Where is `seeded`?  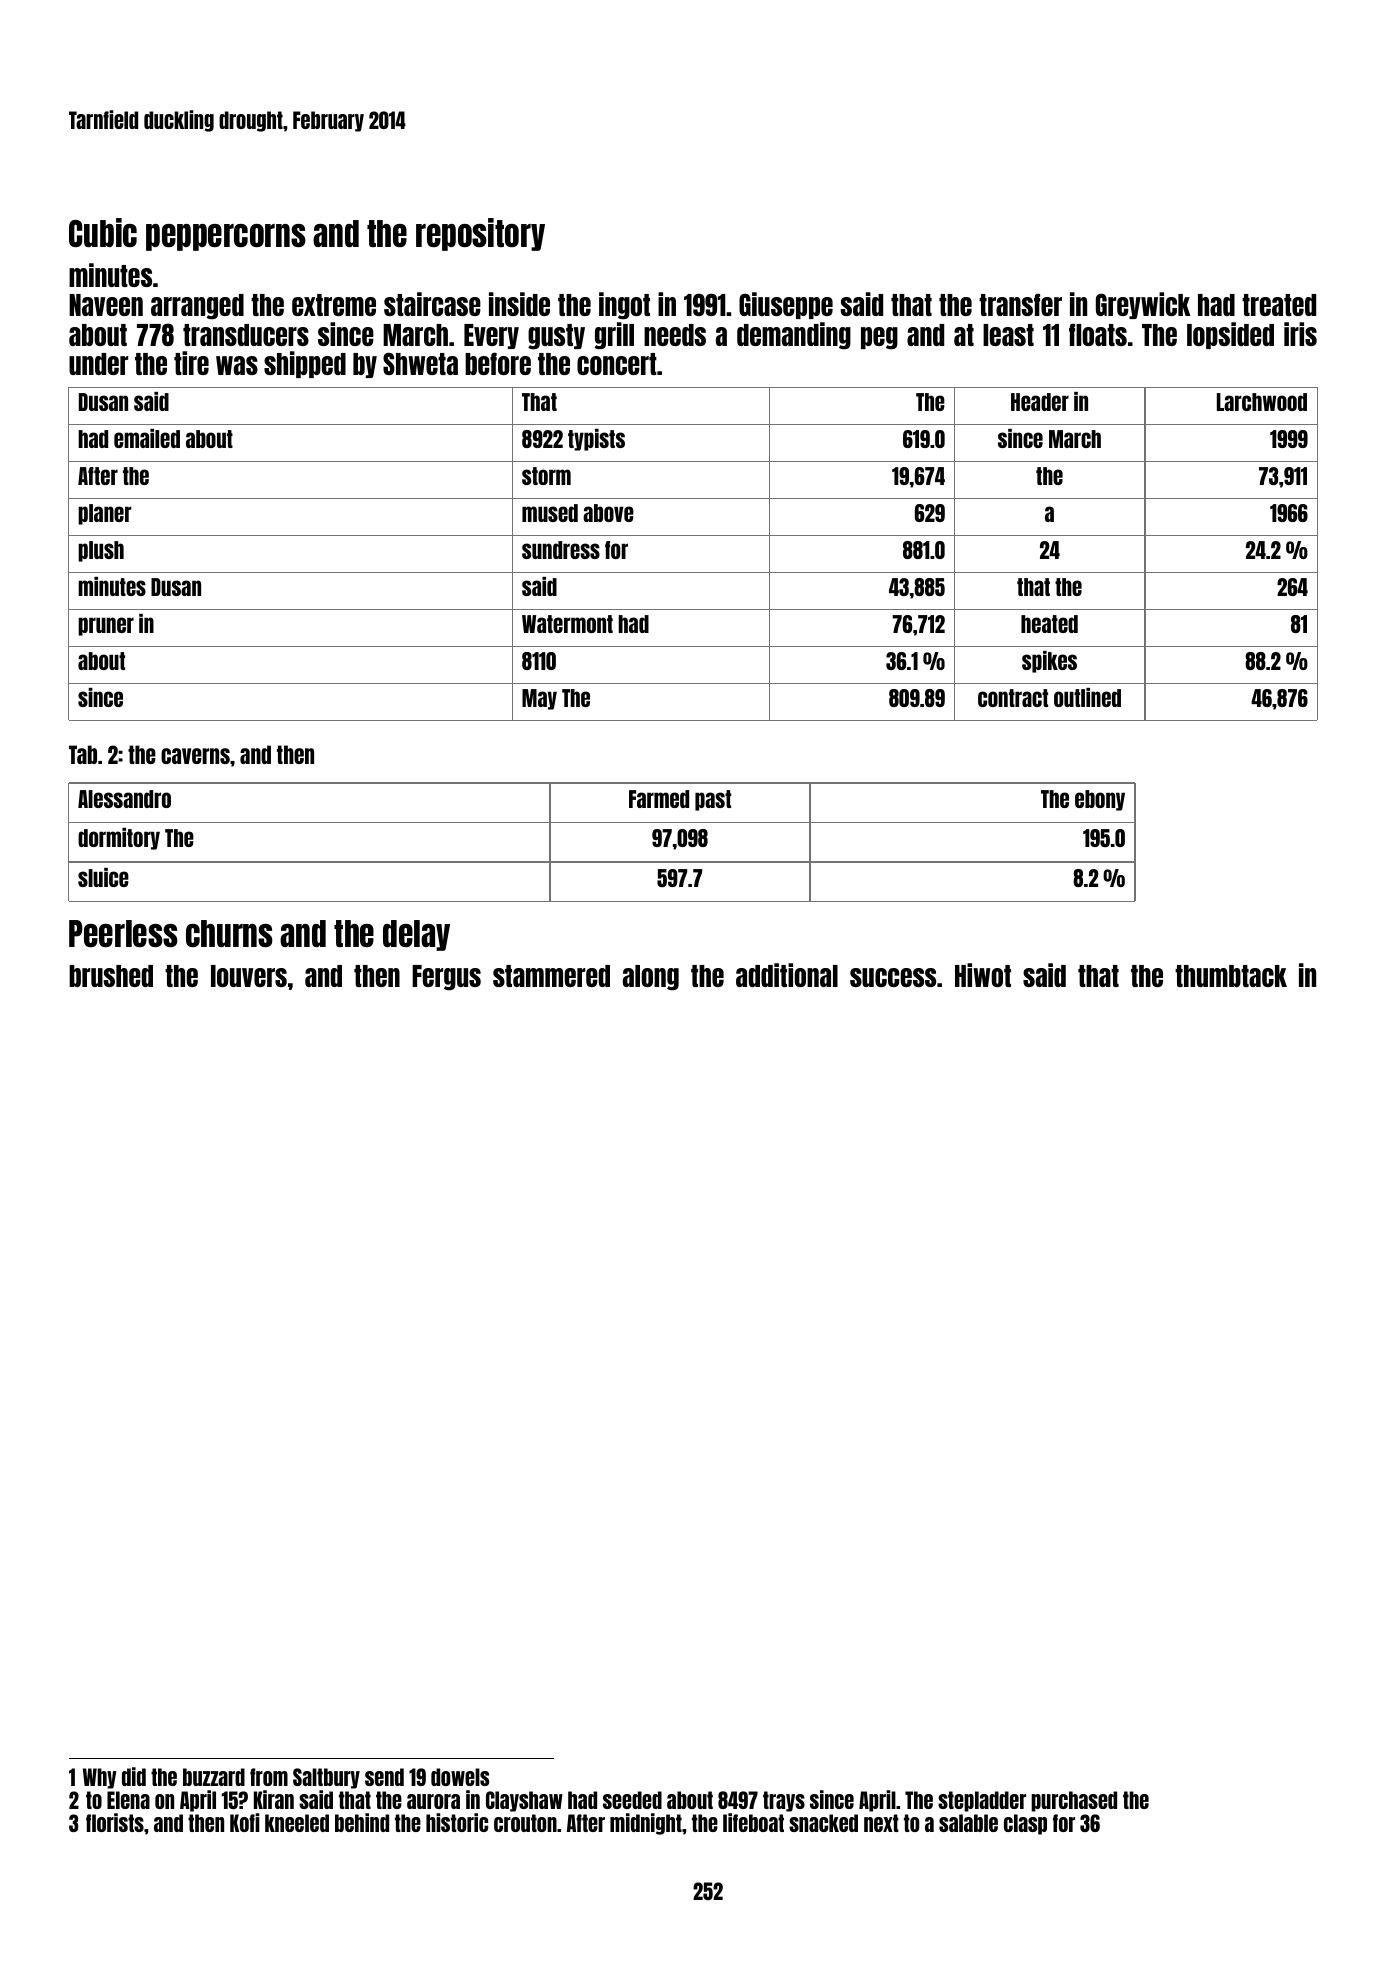 seeded is located at coordinates (632, 1800).
